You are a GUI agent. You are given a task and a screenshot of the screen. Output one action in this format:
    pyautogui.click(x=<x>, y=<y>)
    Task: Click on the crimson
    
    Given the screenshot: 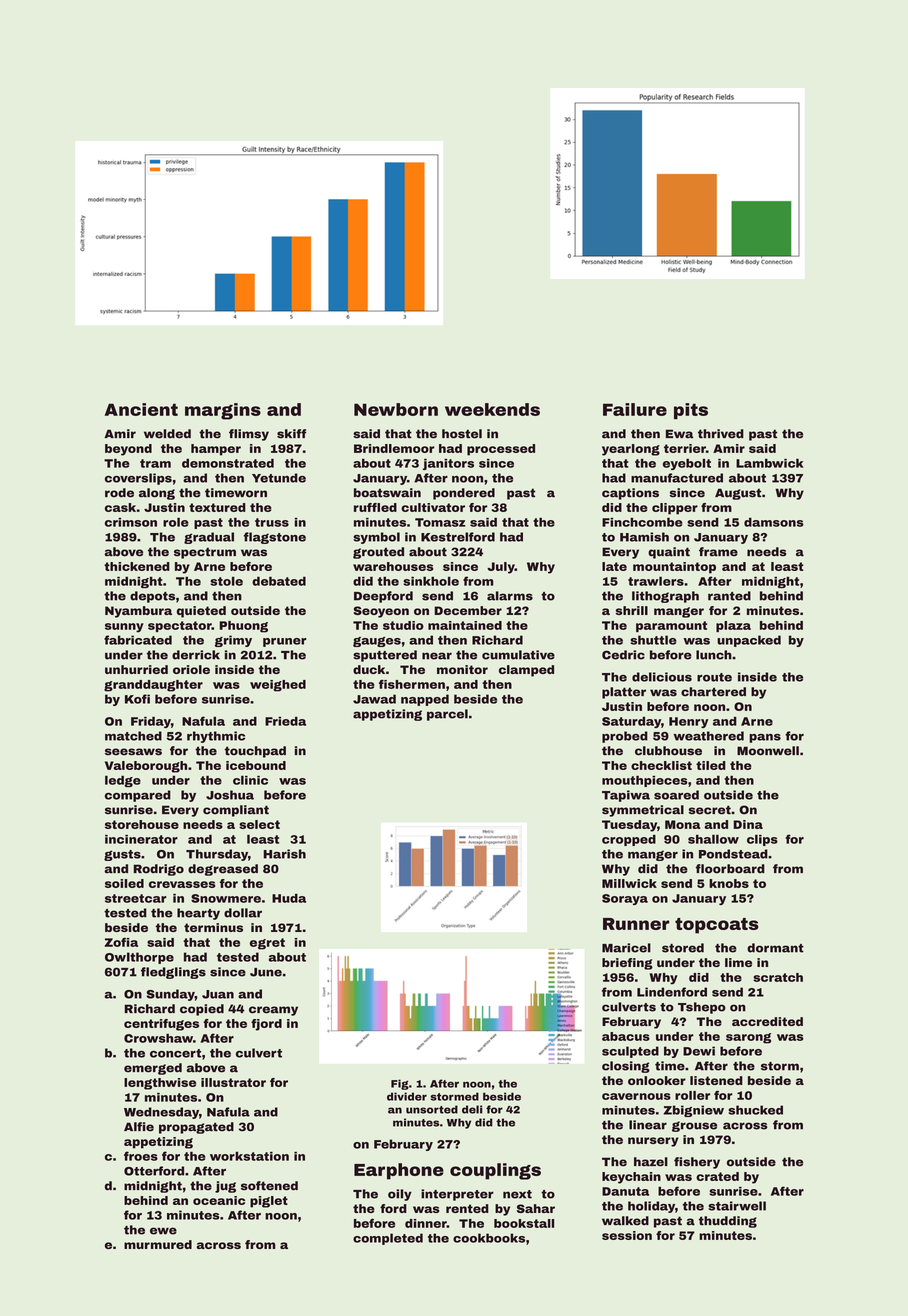 What is the action you would take?
    pyautogui.click(x=131, y=522)
